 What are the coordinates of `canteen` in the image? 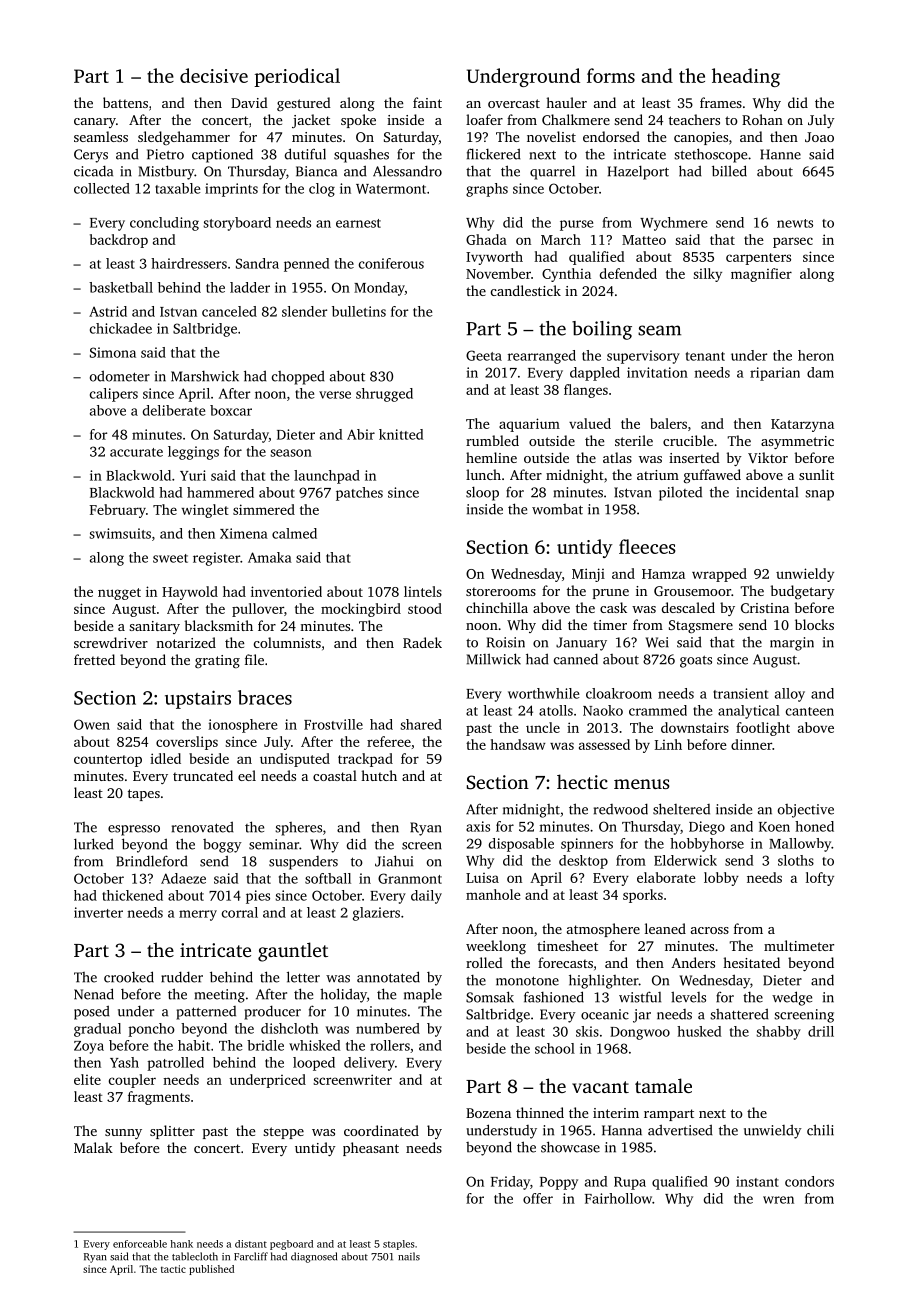 It's located at (810, 711).
